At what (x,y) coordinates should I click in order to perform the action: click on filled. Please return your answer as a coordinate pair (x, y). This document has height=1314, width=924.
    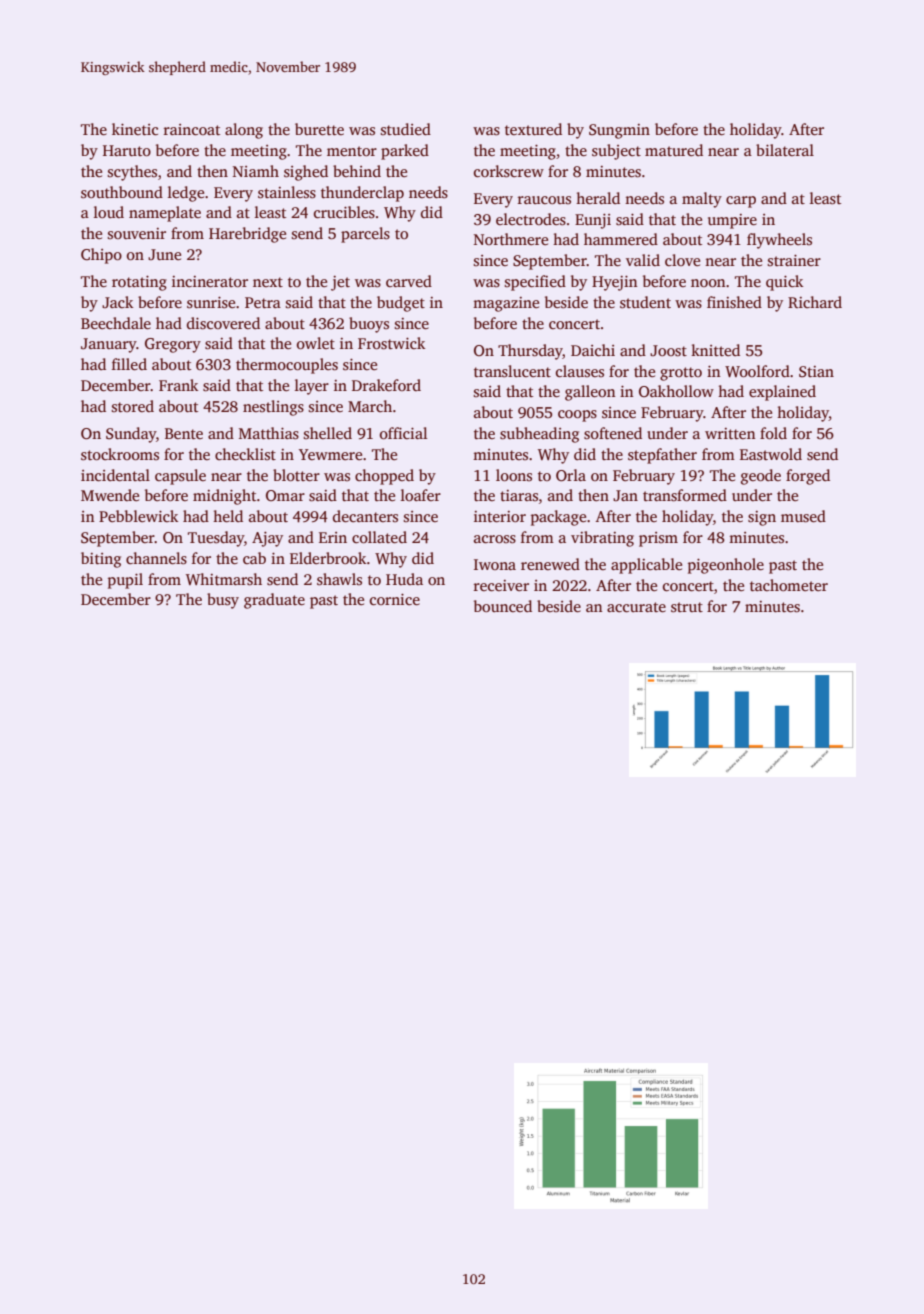
    Looking at the image, I should click on (129, 364).
